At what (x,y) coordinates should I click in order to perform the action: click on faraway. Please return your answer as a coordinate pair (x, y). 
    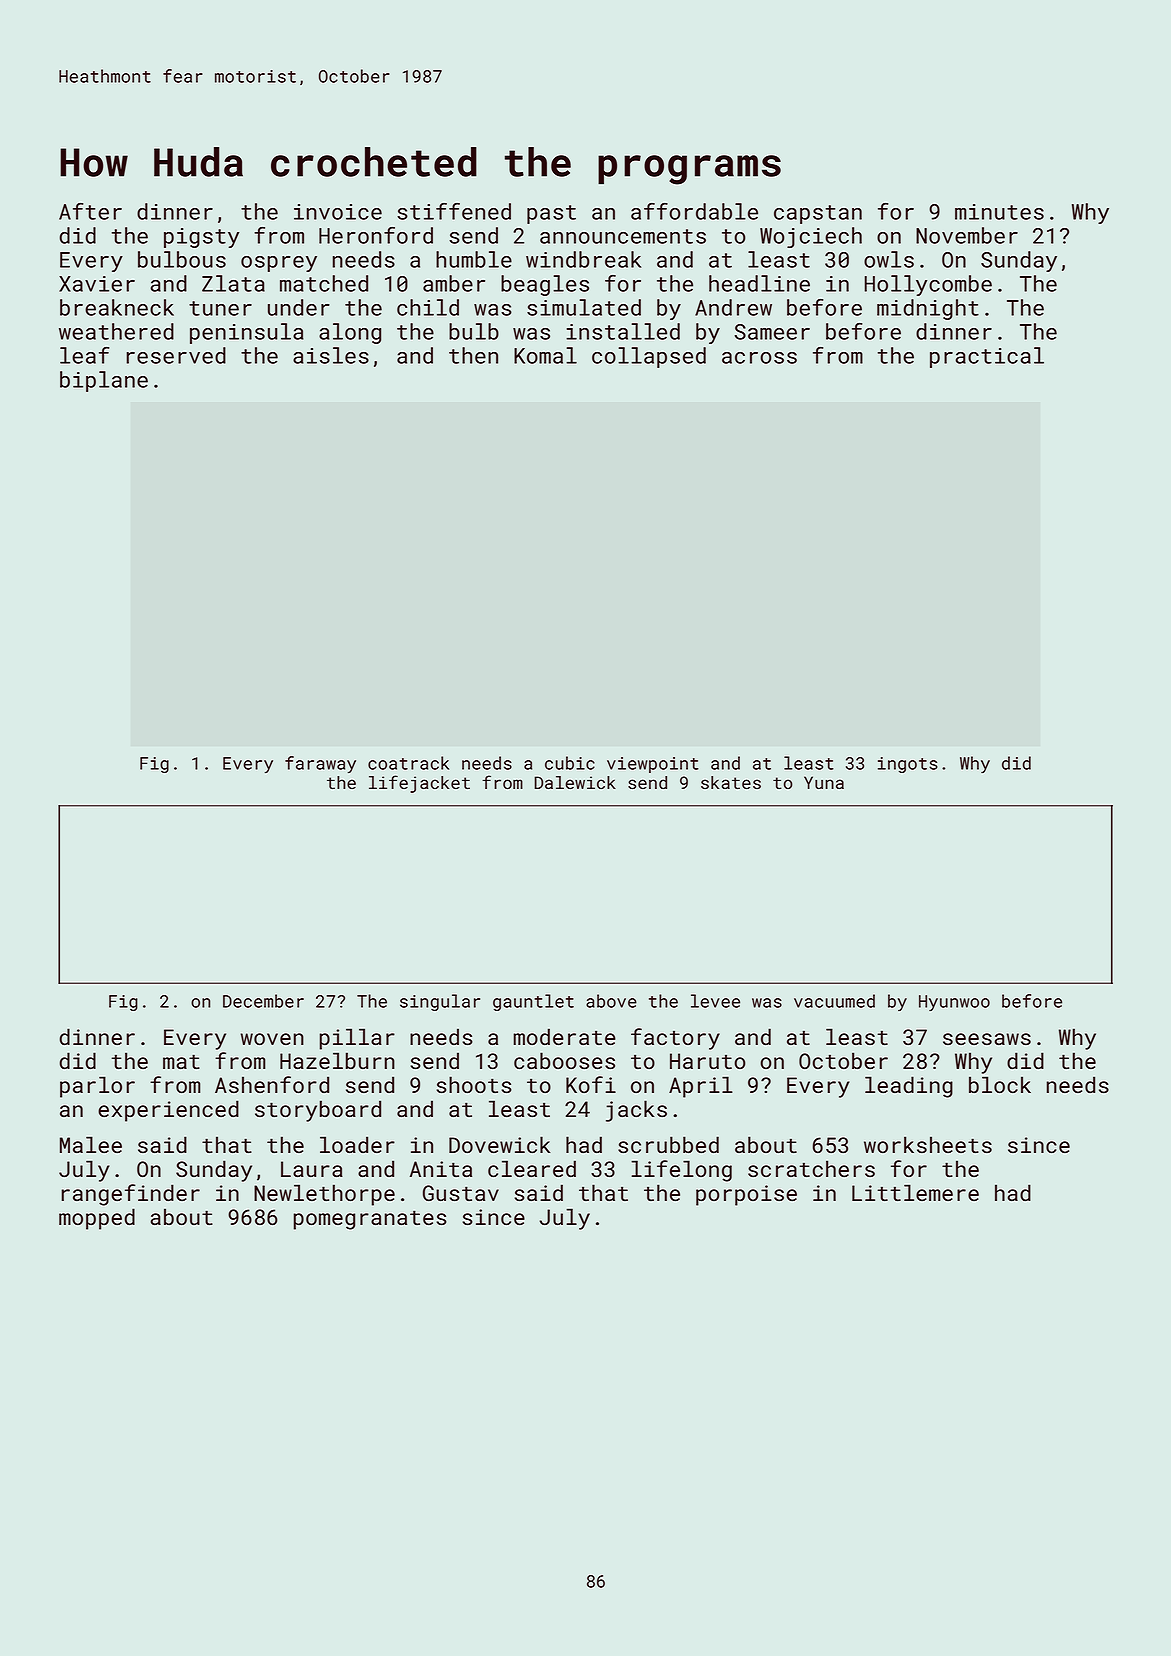
    Looking at the image, I should click on (320, 764).
